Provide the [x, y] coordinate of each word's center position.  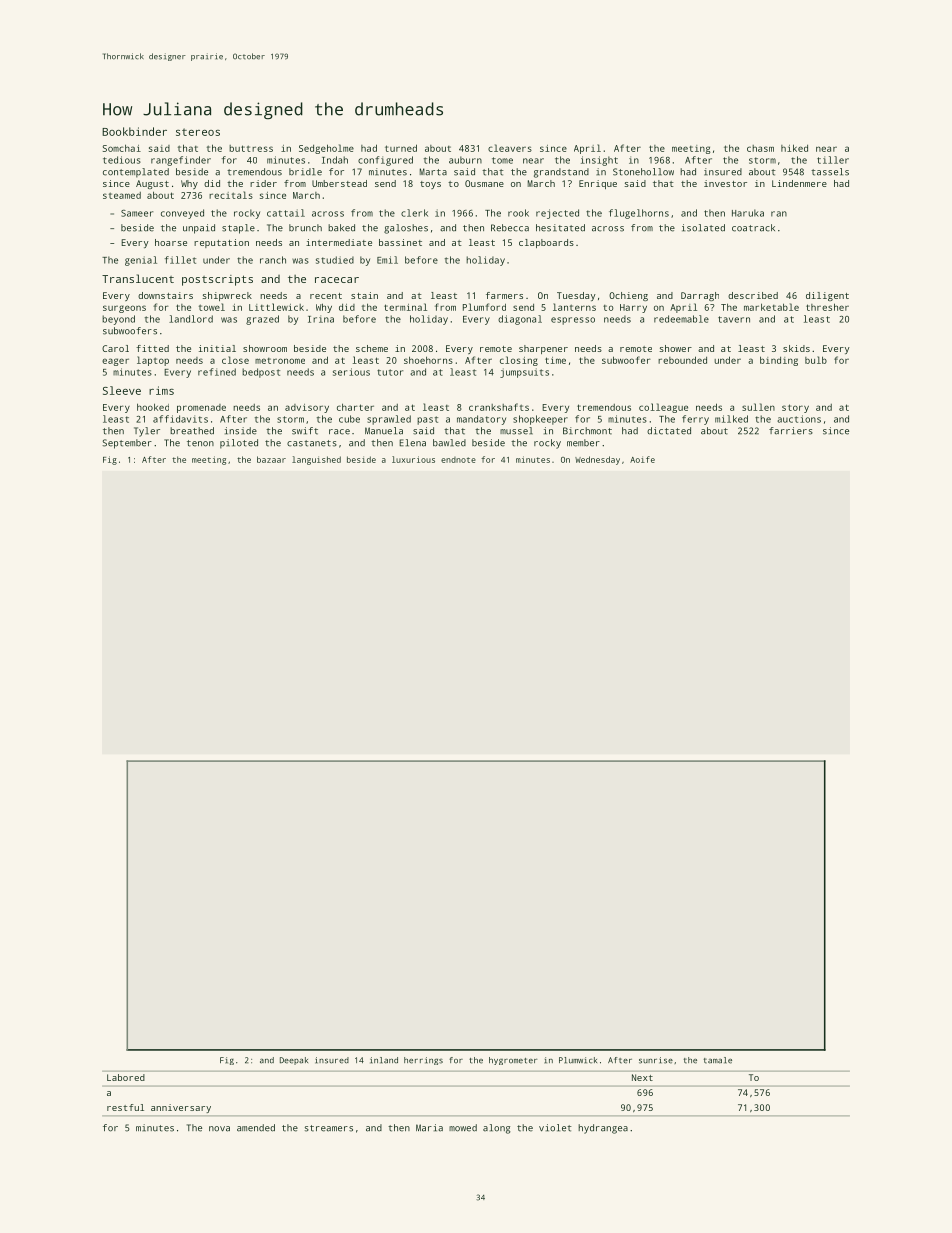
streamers [329, 1128]
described [753, 295]
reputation [221, 243]
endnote [458, 460]
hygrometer [513, 1061]
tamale [718, 1060]
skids [796, 348]
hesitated [560, 228]
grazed [262, 320]
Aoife [642, 459]
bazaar [271, 459]
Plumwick [578, 1060]
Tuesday [576, 296]
